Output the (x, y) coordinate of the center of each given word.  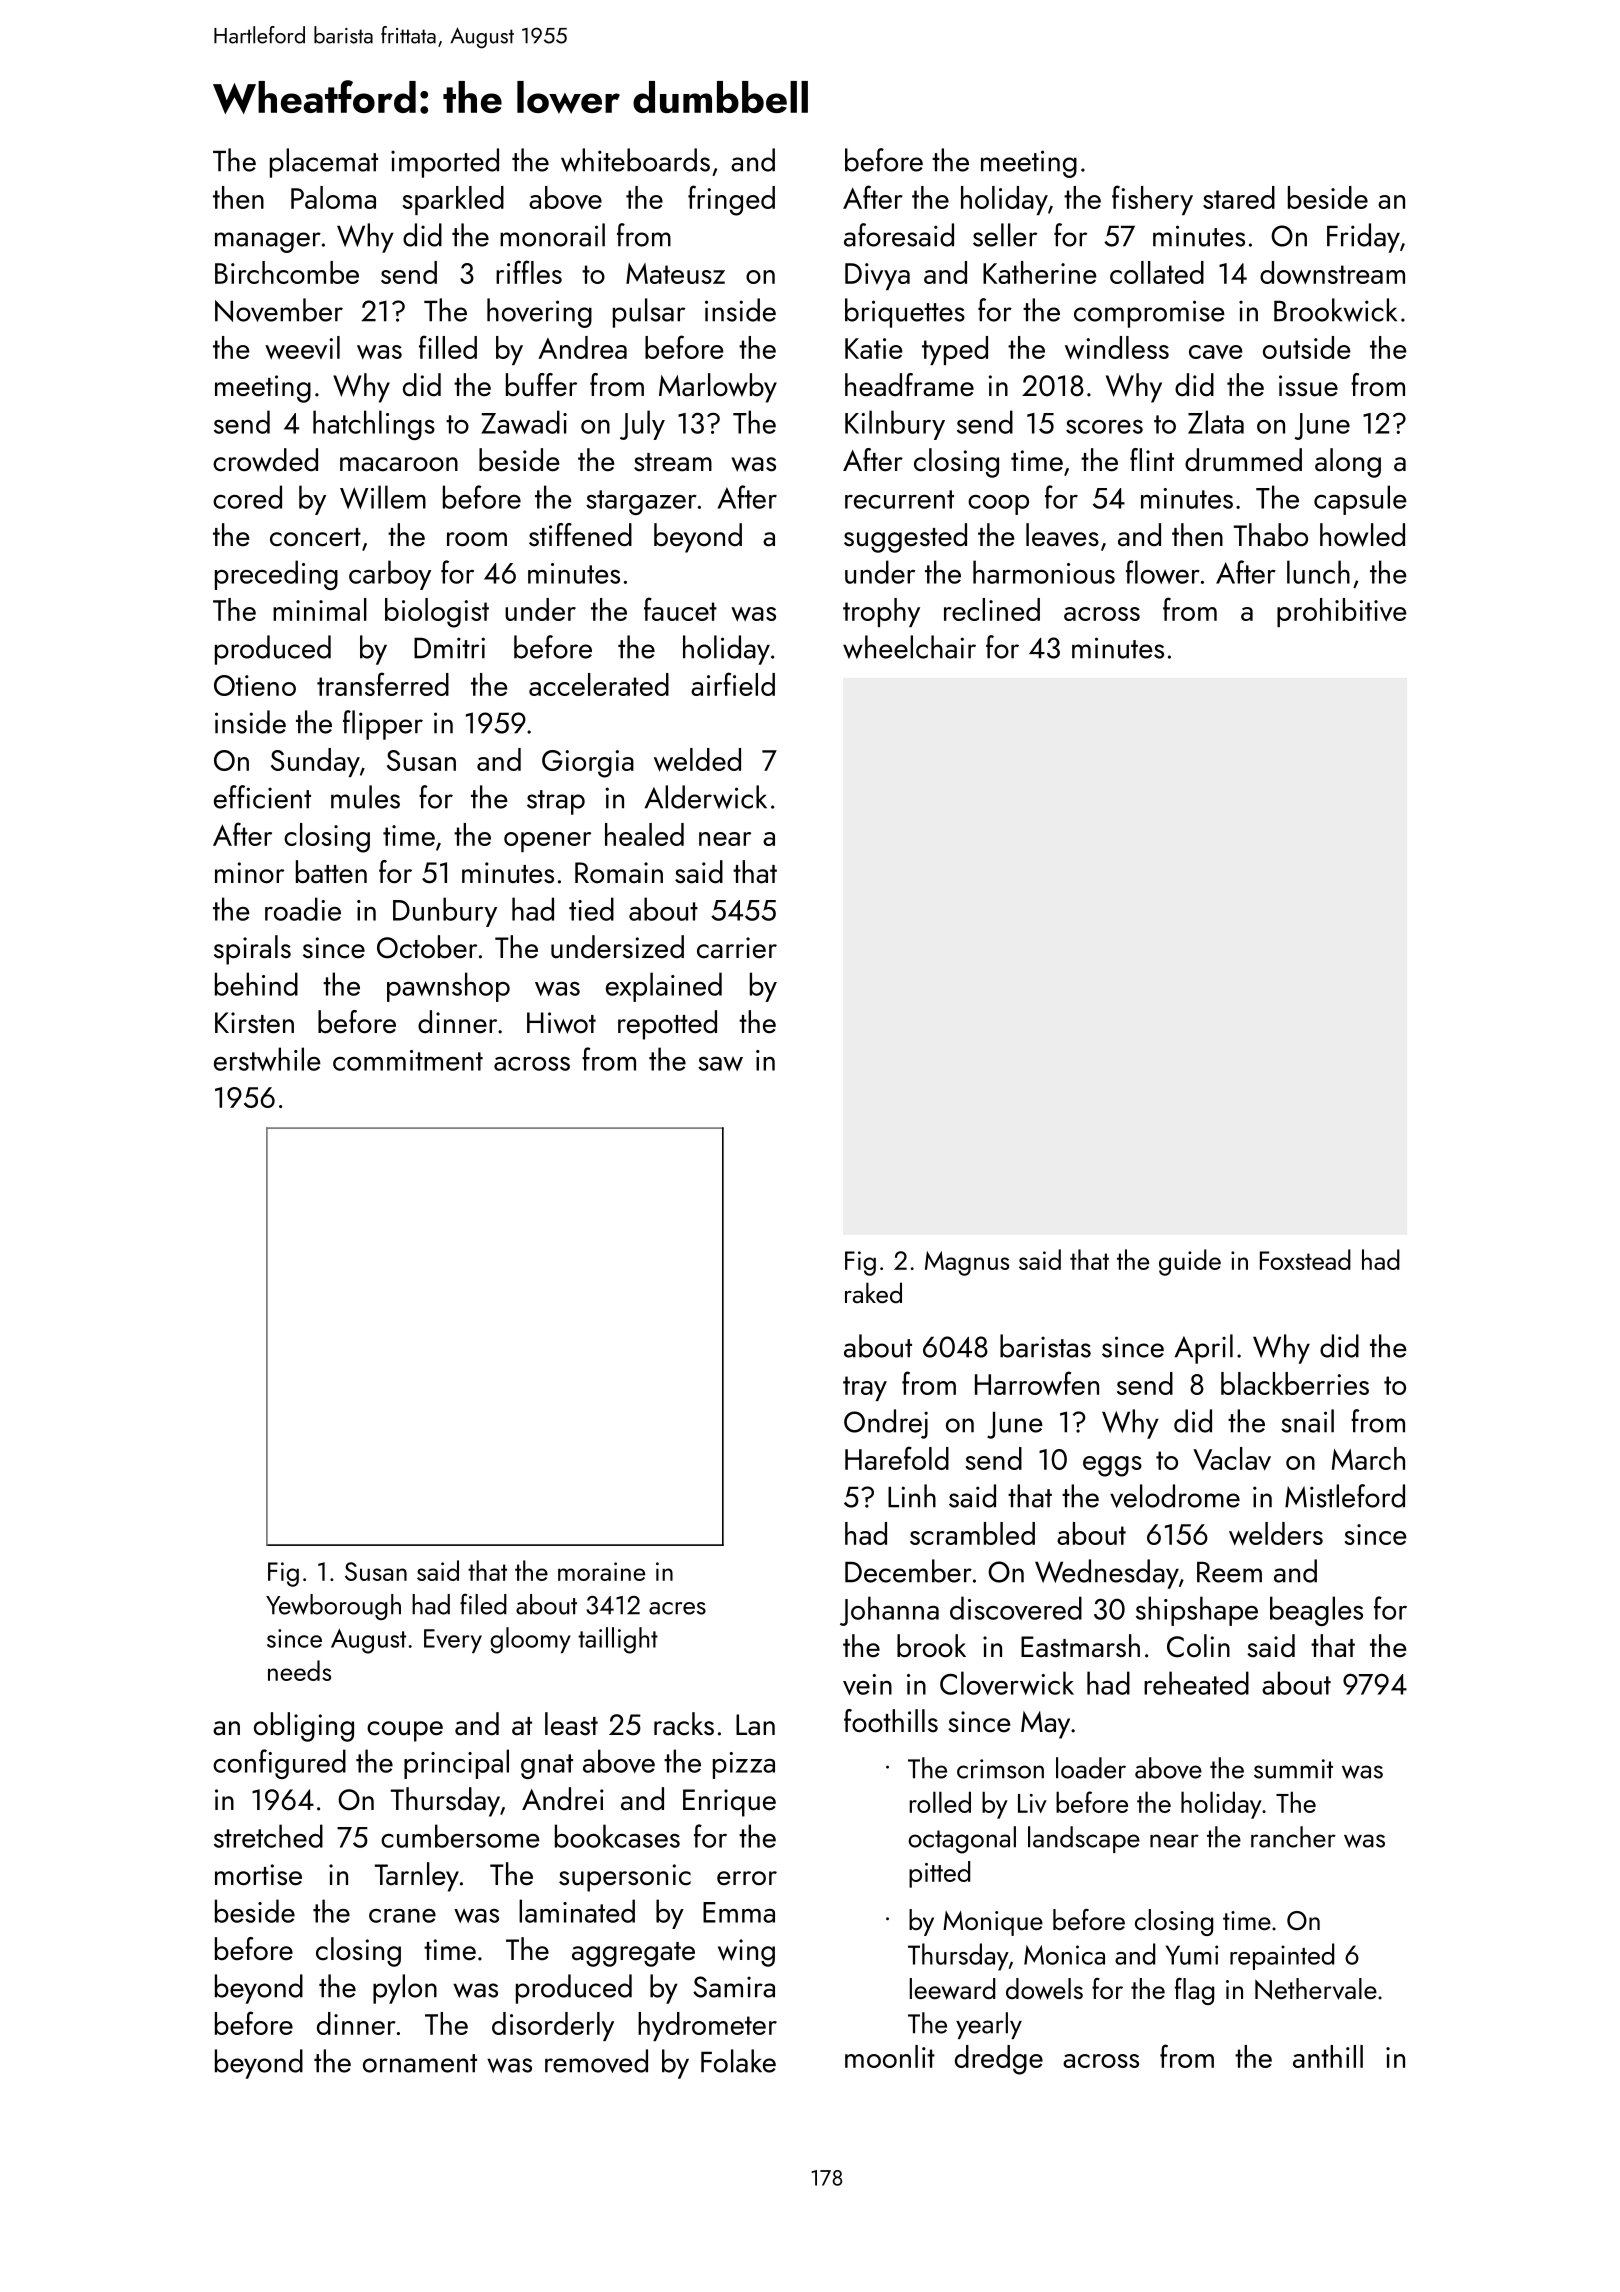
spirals (252, 950)
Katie (874, 348)
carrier (737, 948)
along (1348, 463)
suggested (905, 538)
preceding (276, 575)
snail (1307, 1421)
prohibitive (1342, 612)
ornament (420, 2063)
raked (873, 1292)
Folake (738, 2061)
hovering (539, 313)
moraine (601, 1571)
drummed (1243, 460)
